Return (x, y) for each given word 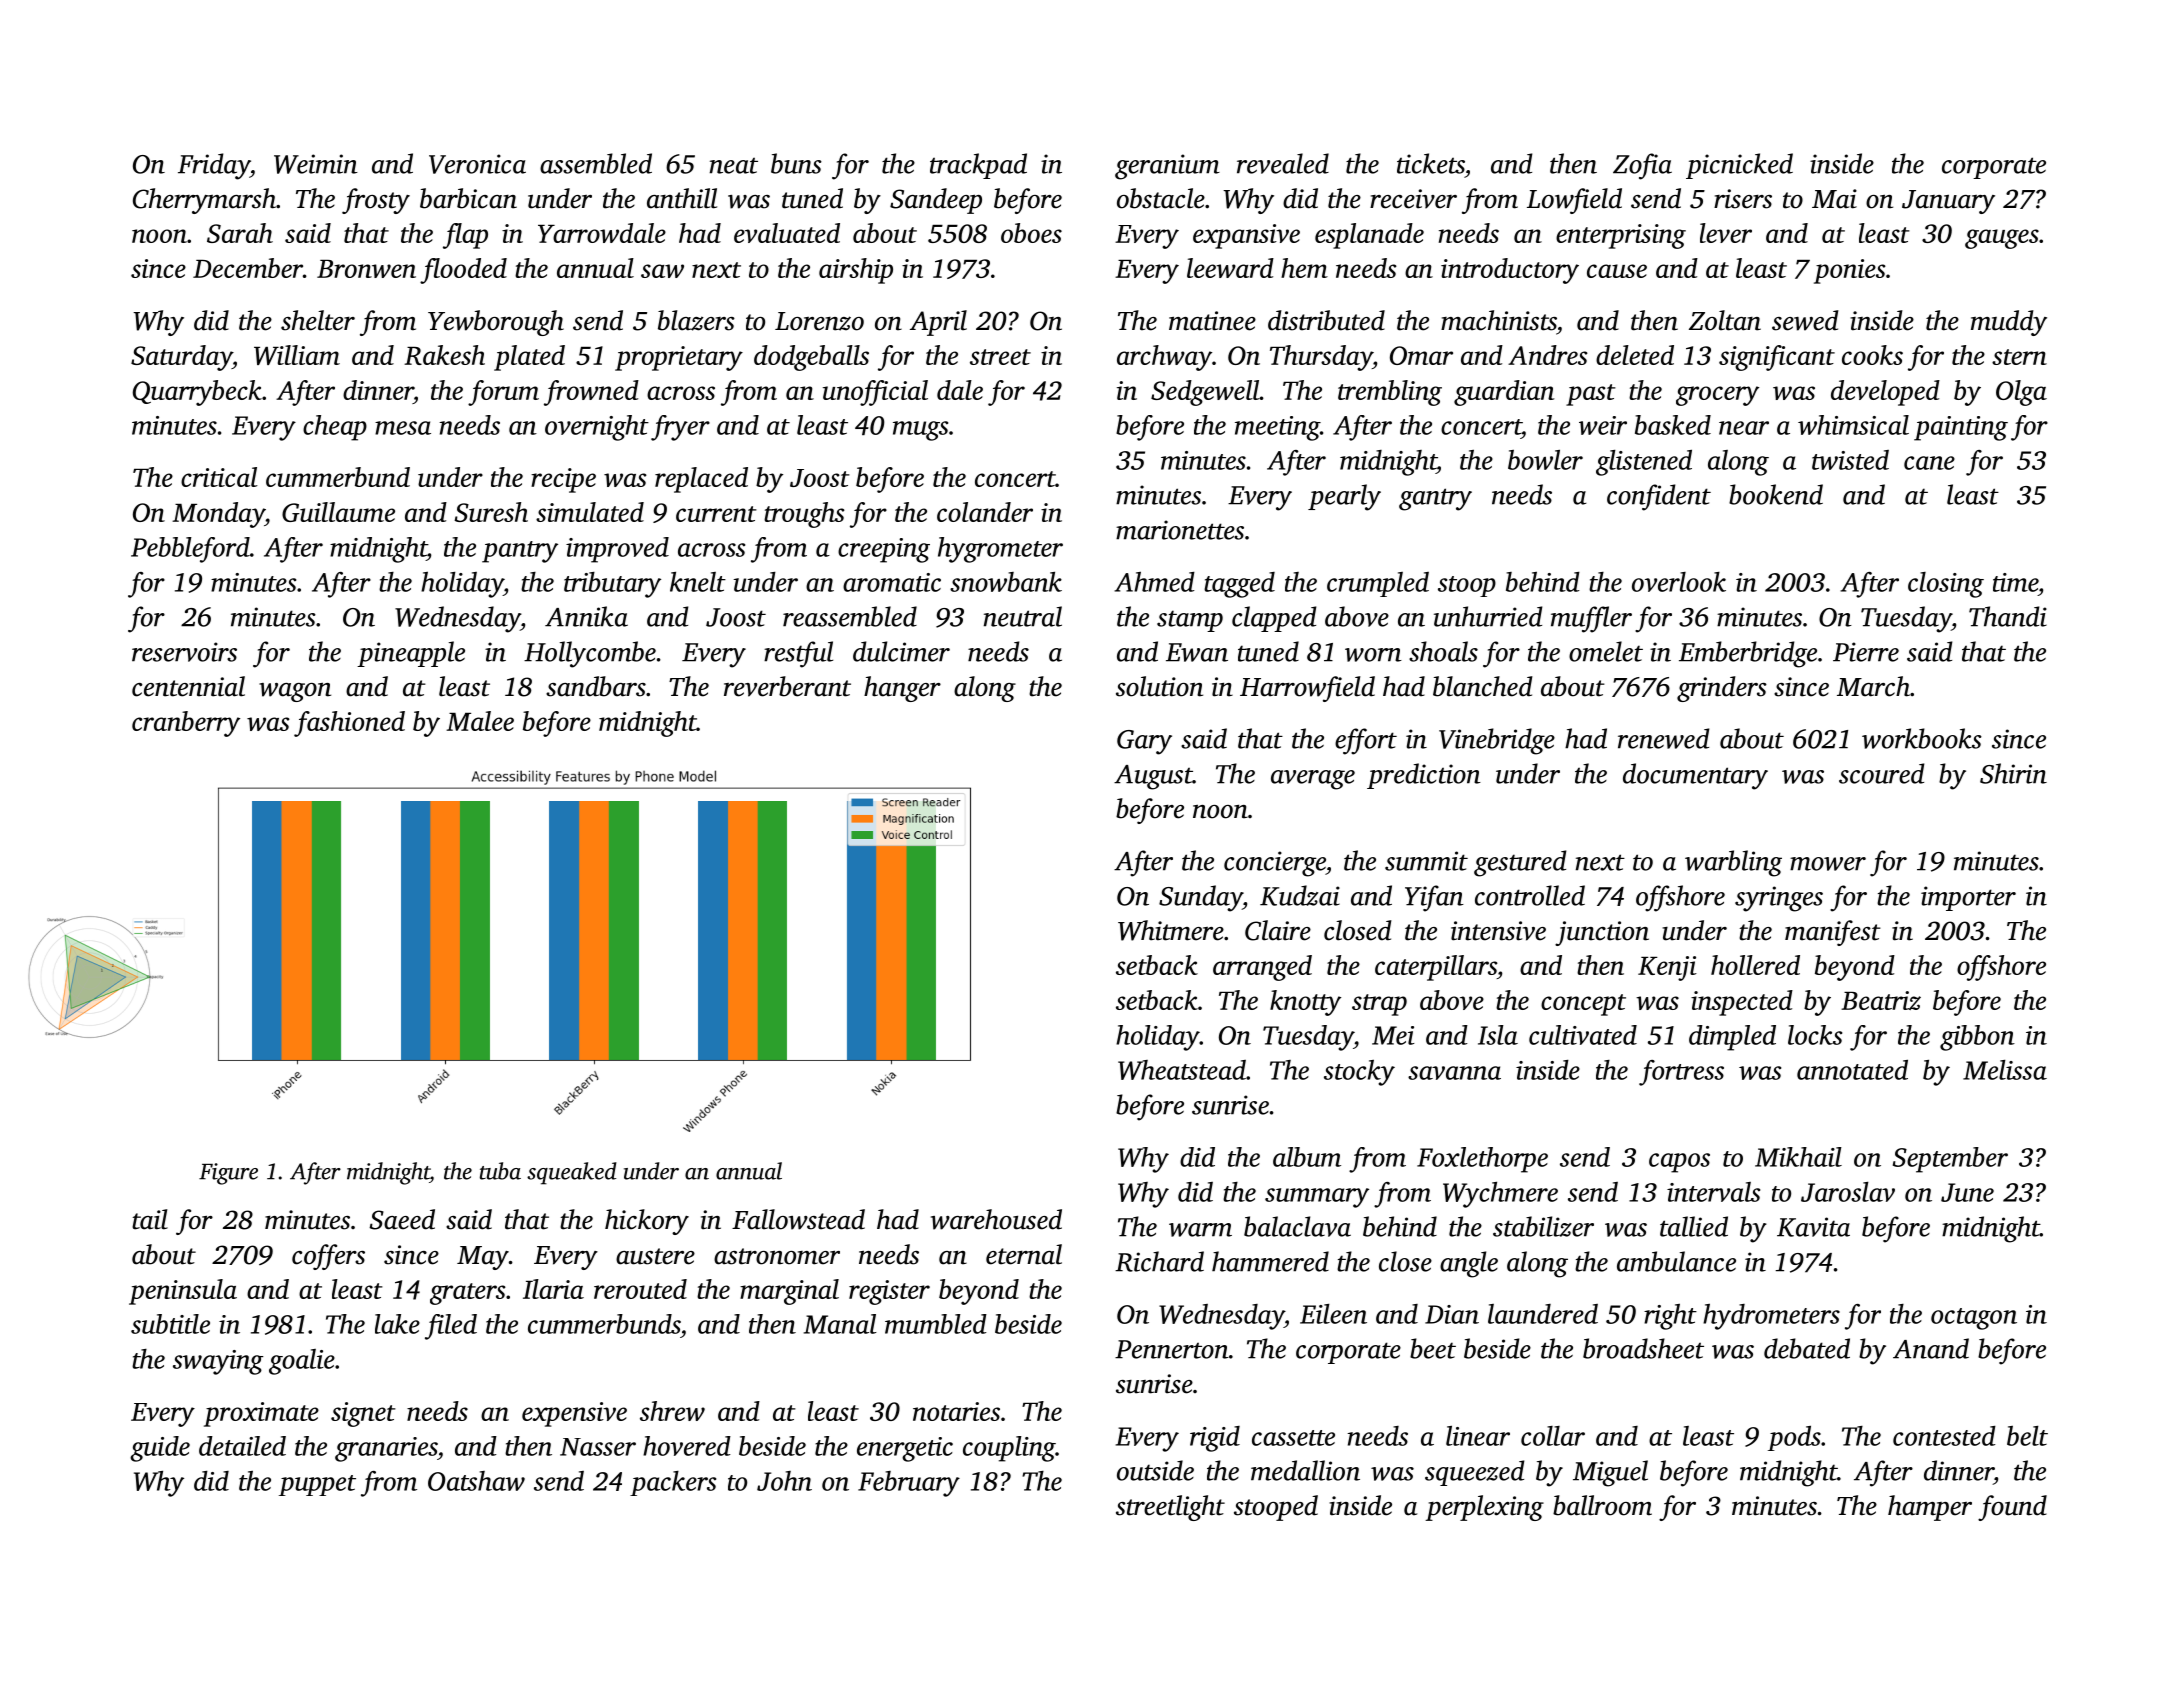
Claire (1278, 930)
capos (1679, 1163)
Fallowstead (798, 1219)
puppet (317, 1485)
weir (1603, 425)
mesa (403, 428)
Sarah (240, 233)
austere (655, 1256)
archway (1164, 358)
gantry (1435, 499)
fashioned (349, 724)
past (1591, 395)
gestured (1520, 863)
